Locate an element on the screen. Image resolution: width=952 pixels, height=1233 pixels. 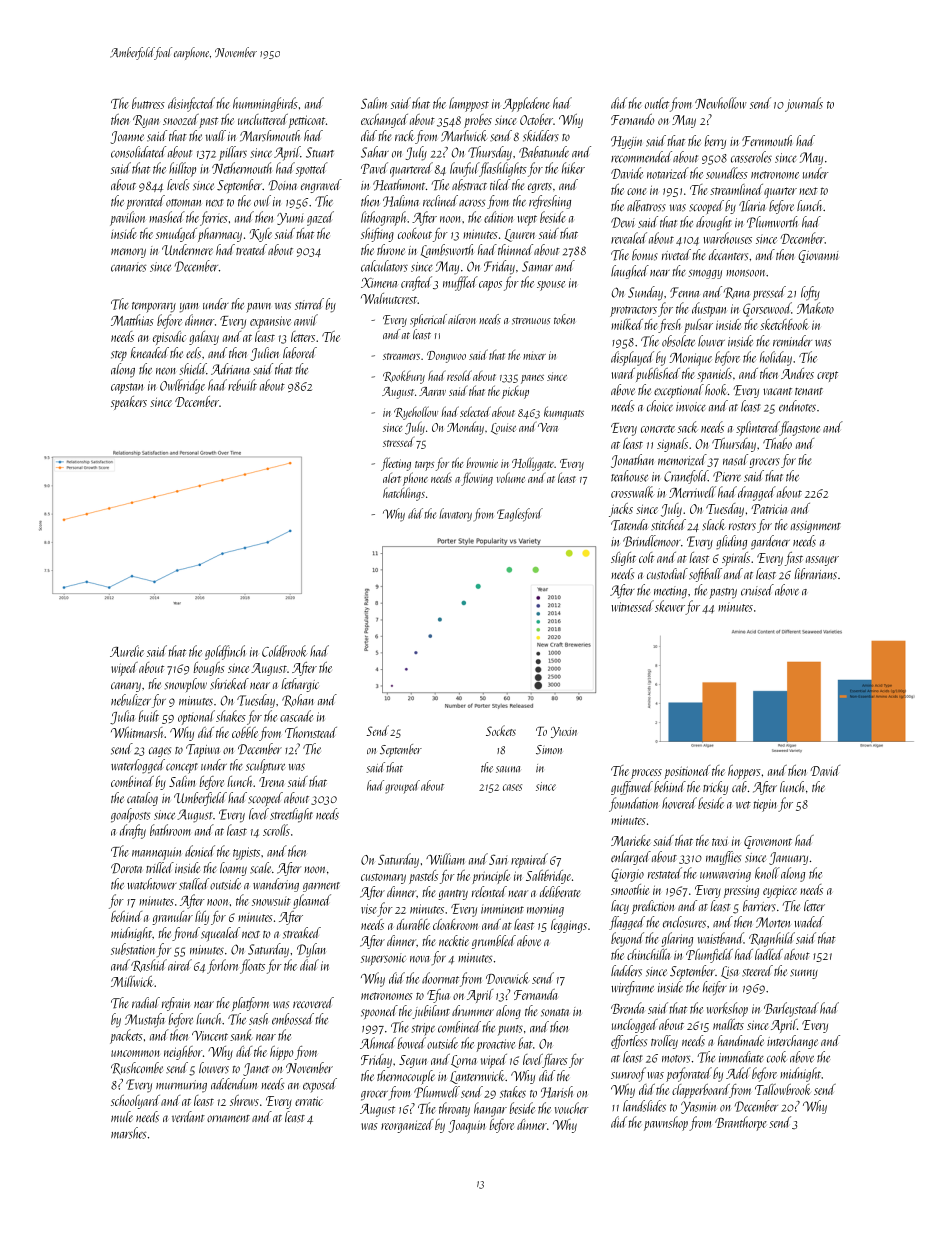
exchanged is located at coordinates (384, 121).
